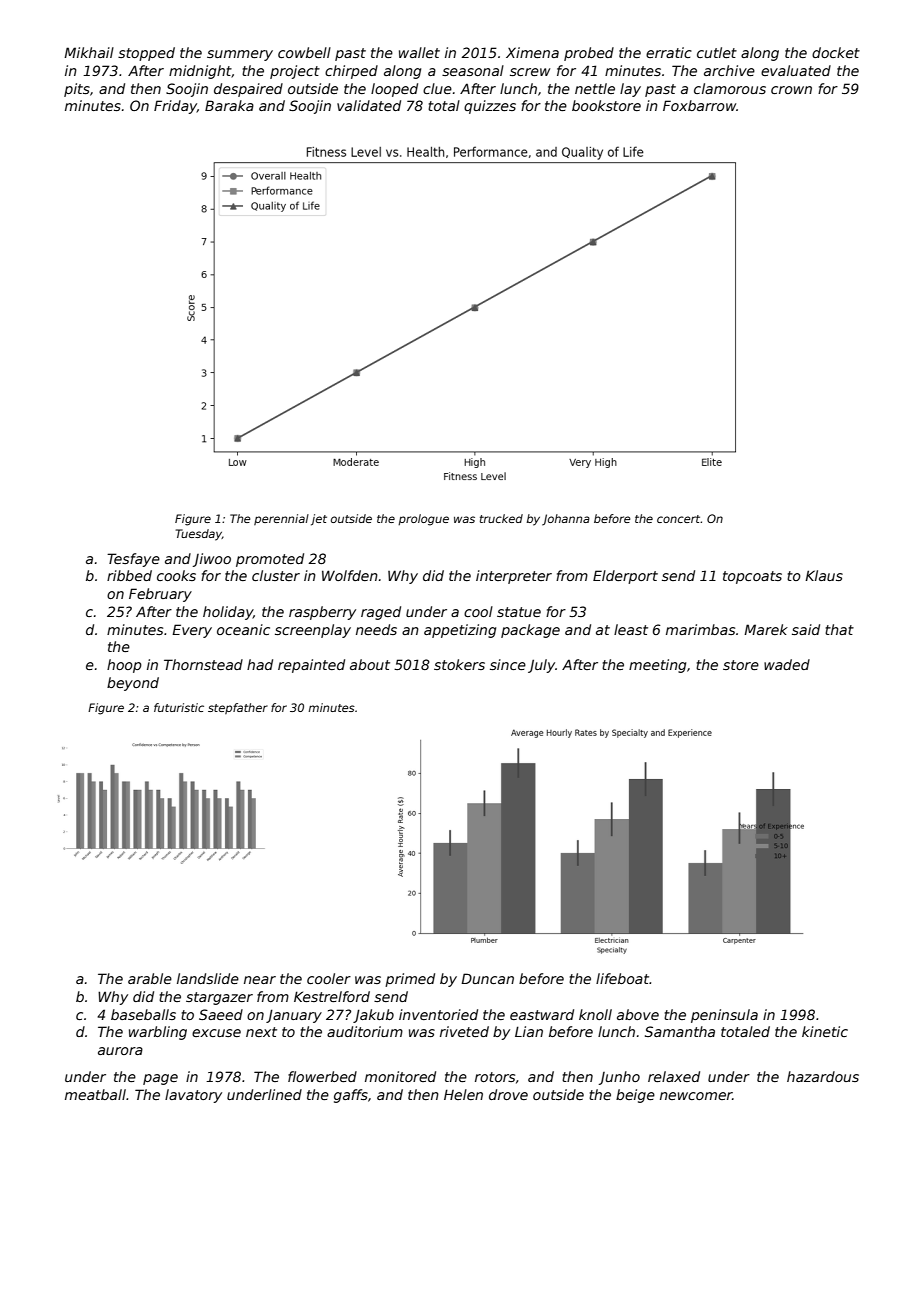 The width and height of the page is (924, 1308). Describe the element at coordinates (508, 1094) in the page. I see `drove` at that location.
